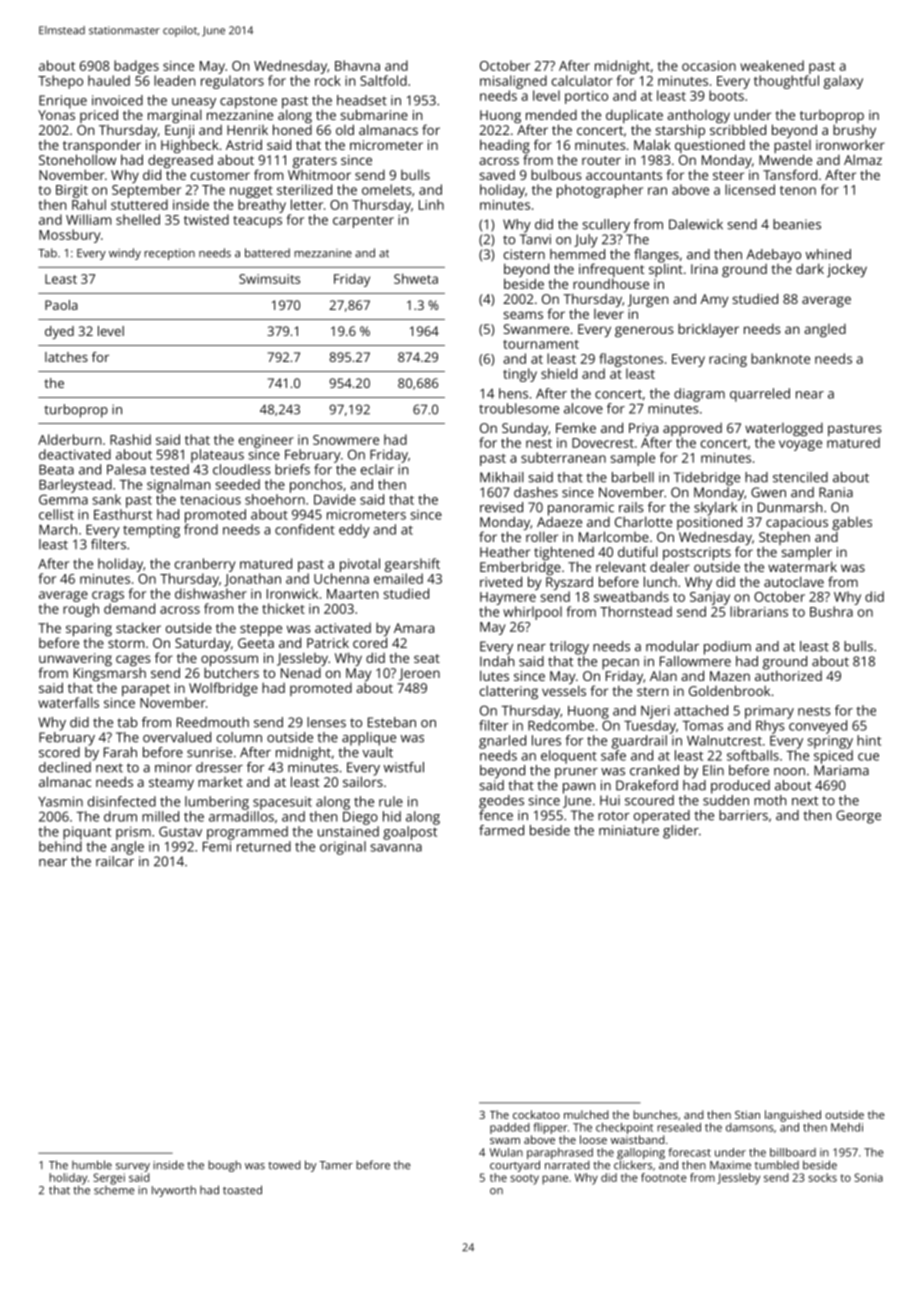  What do you see at coordinates (346, 440) in the document?
I see `Snowmere` at bounding box center [346, 440].
